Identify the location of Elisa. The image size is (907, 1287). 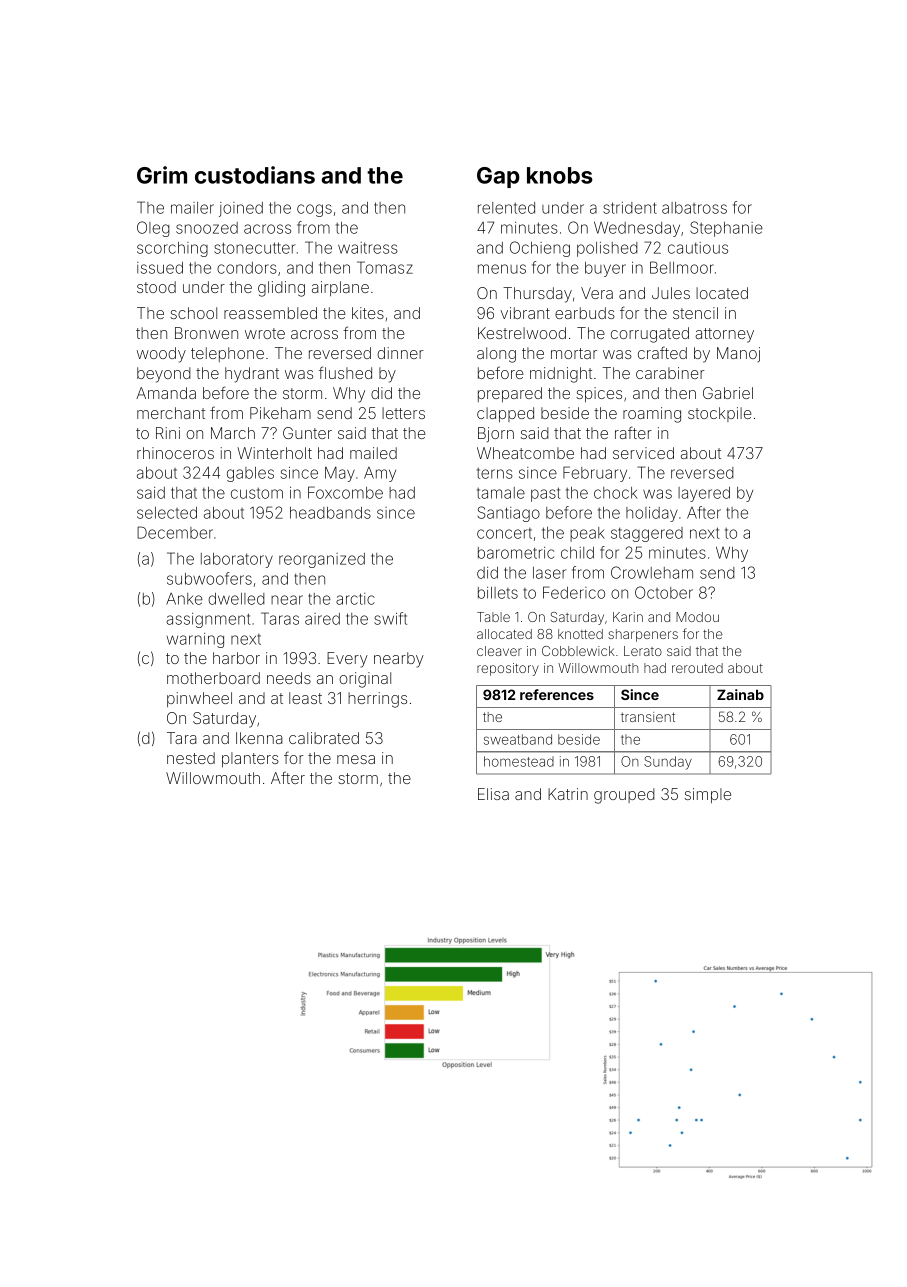
(493, 794).
